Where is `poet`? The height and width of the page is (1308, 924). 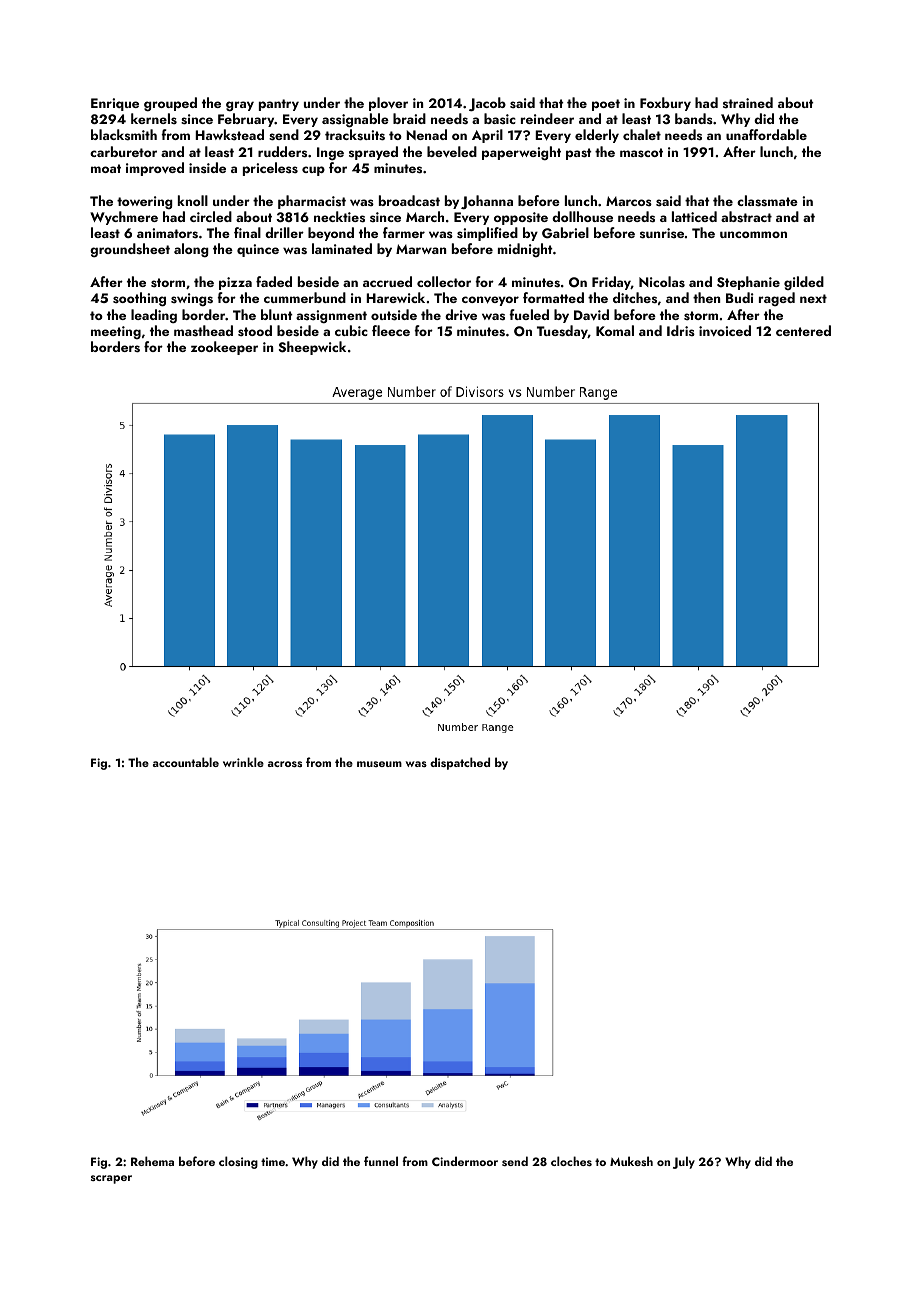
poet is located at coordinates (606, 105).
